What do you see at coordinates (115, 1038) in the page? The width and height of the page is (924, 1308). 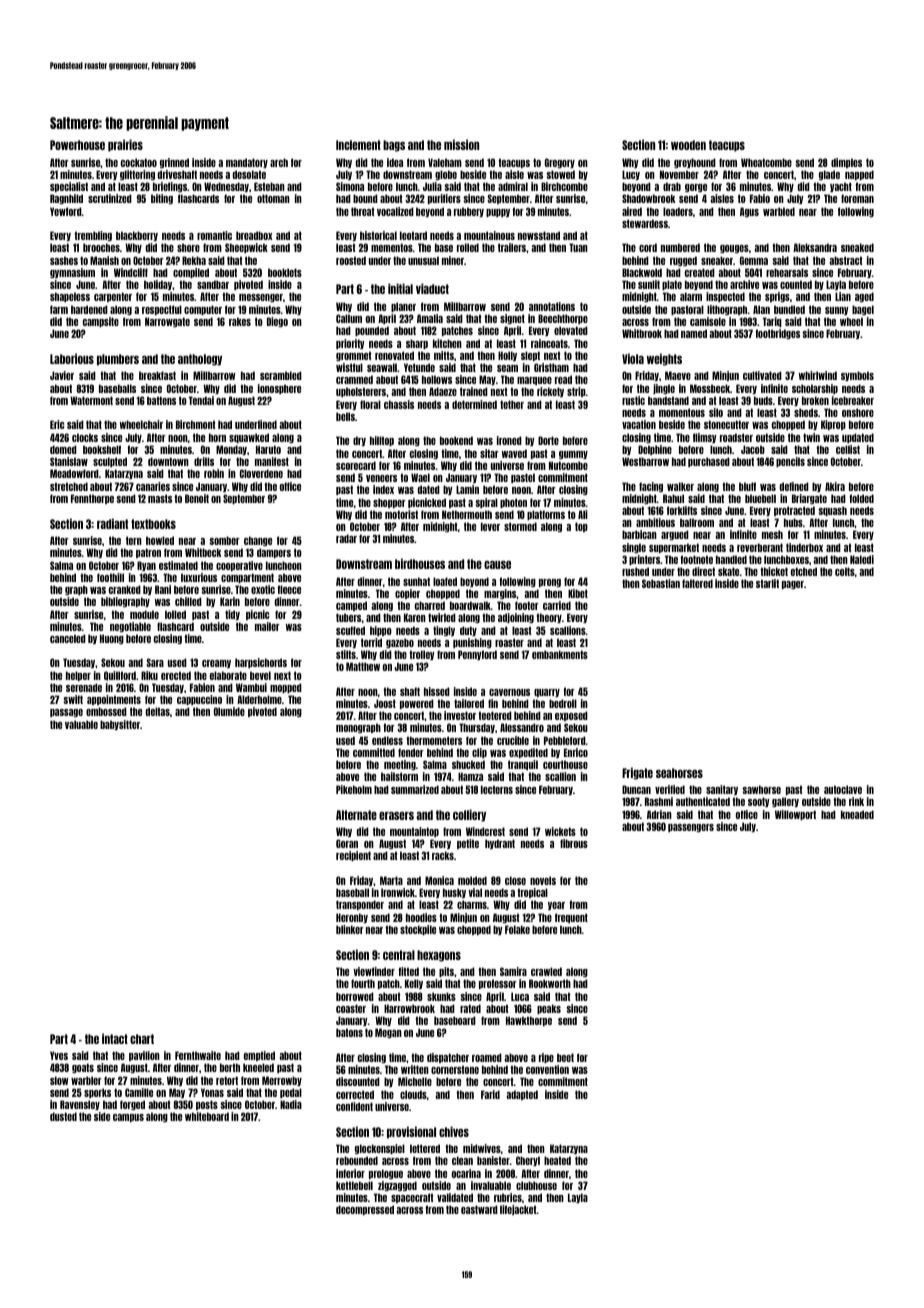 I see `intact` at bounding box center [115, 1038].
